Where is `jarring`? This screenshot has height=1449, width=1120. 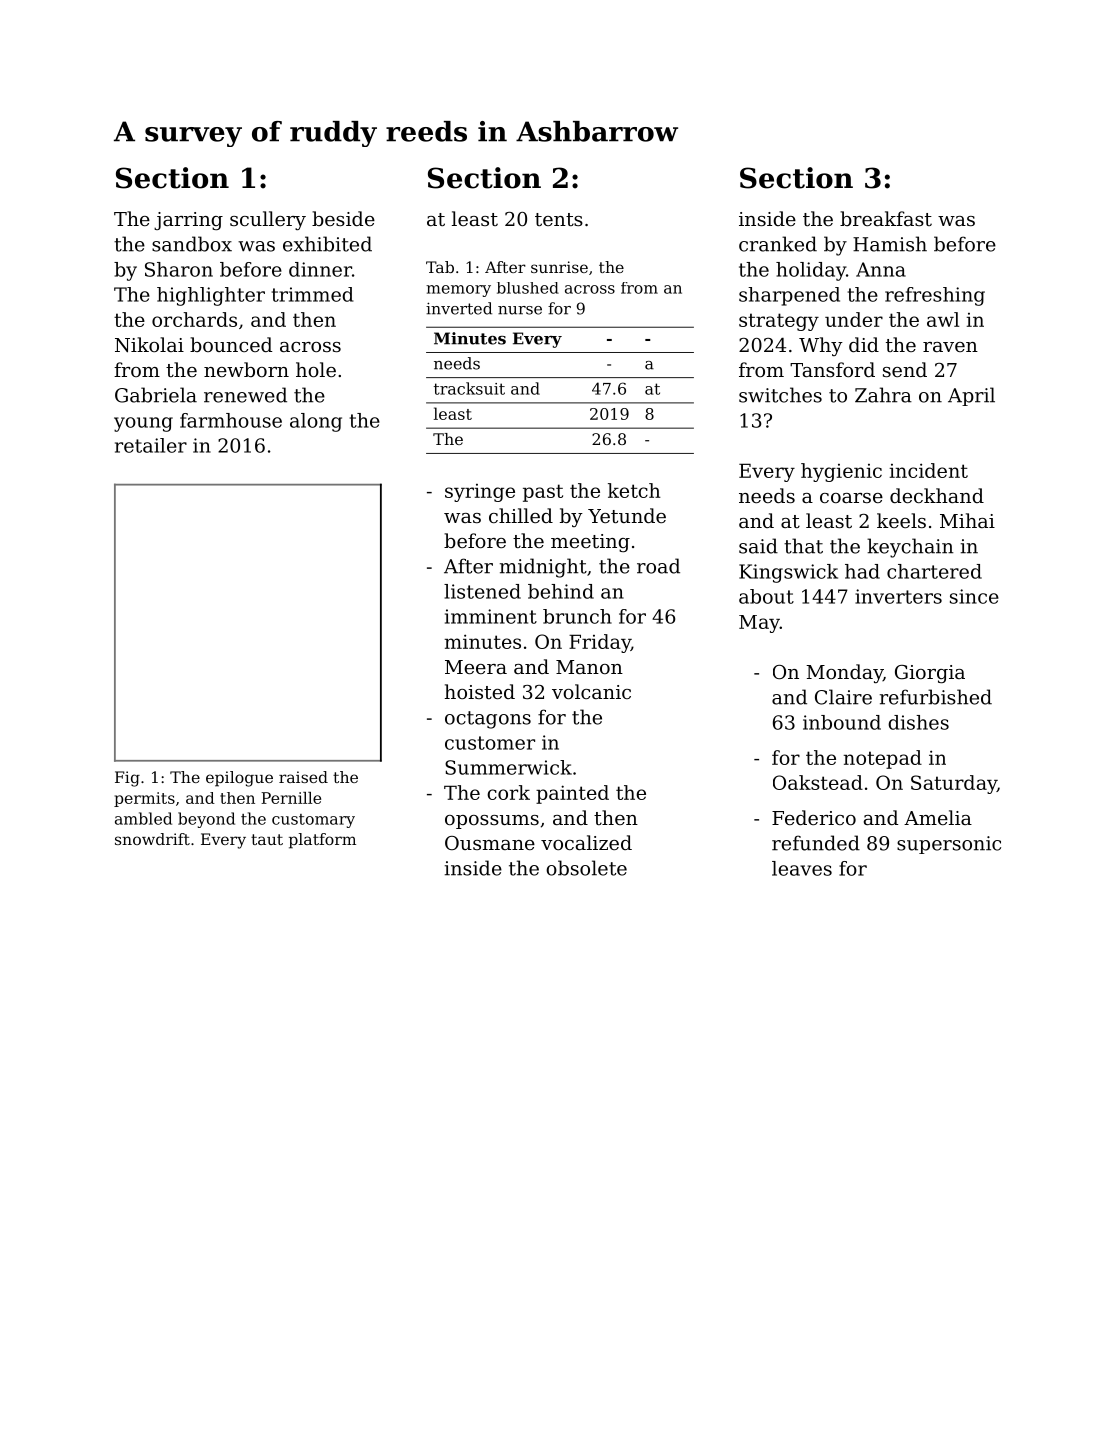
jarring is located at coordinates (188, 221).
